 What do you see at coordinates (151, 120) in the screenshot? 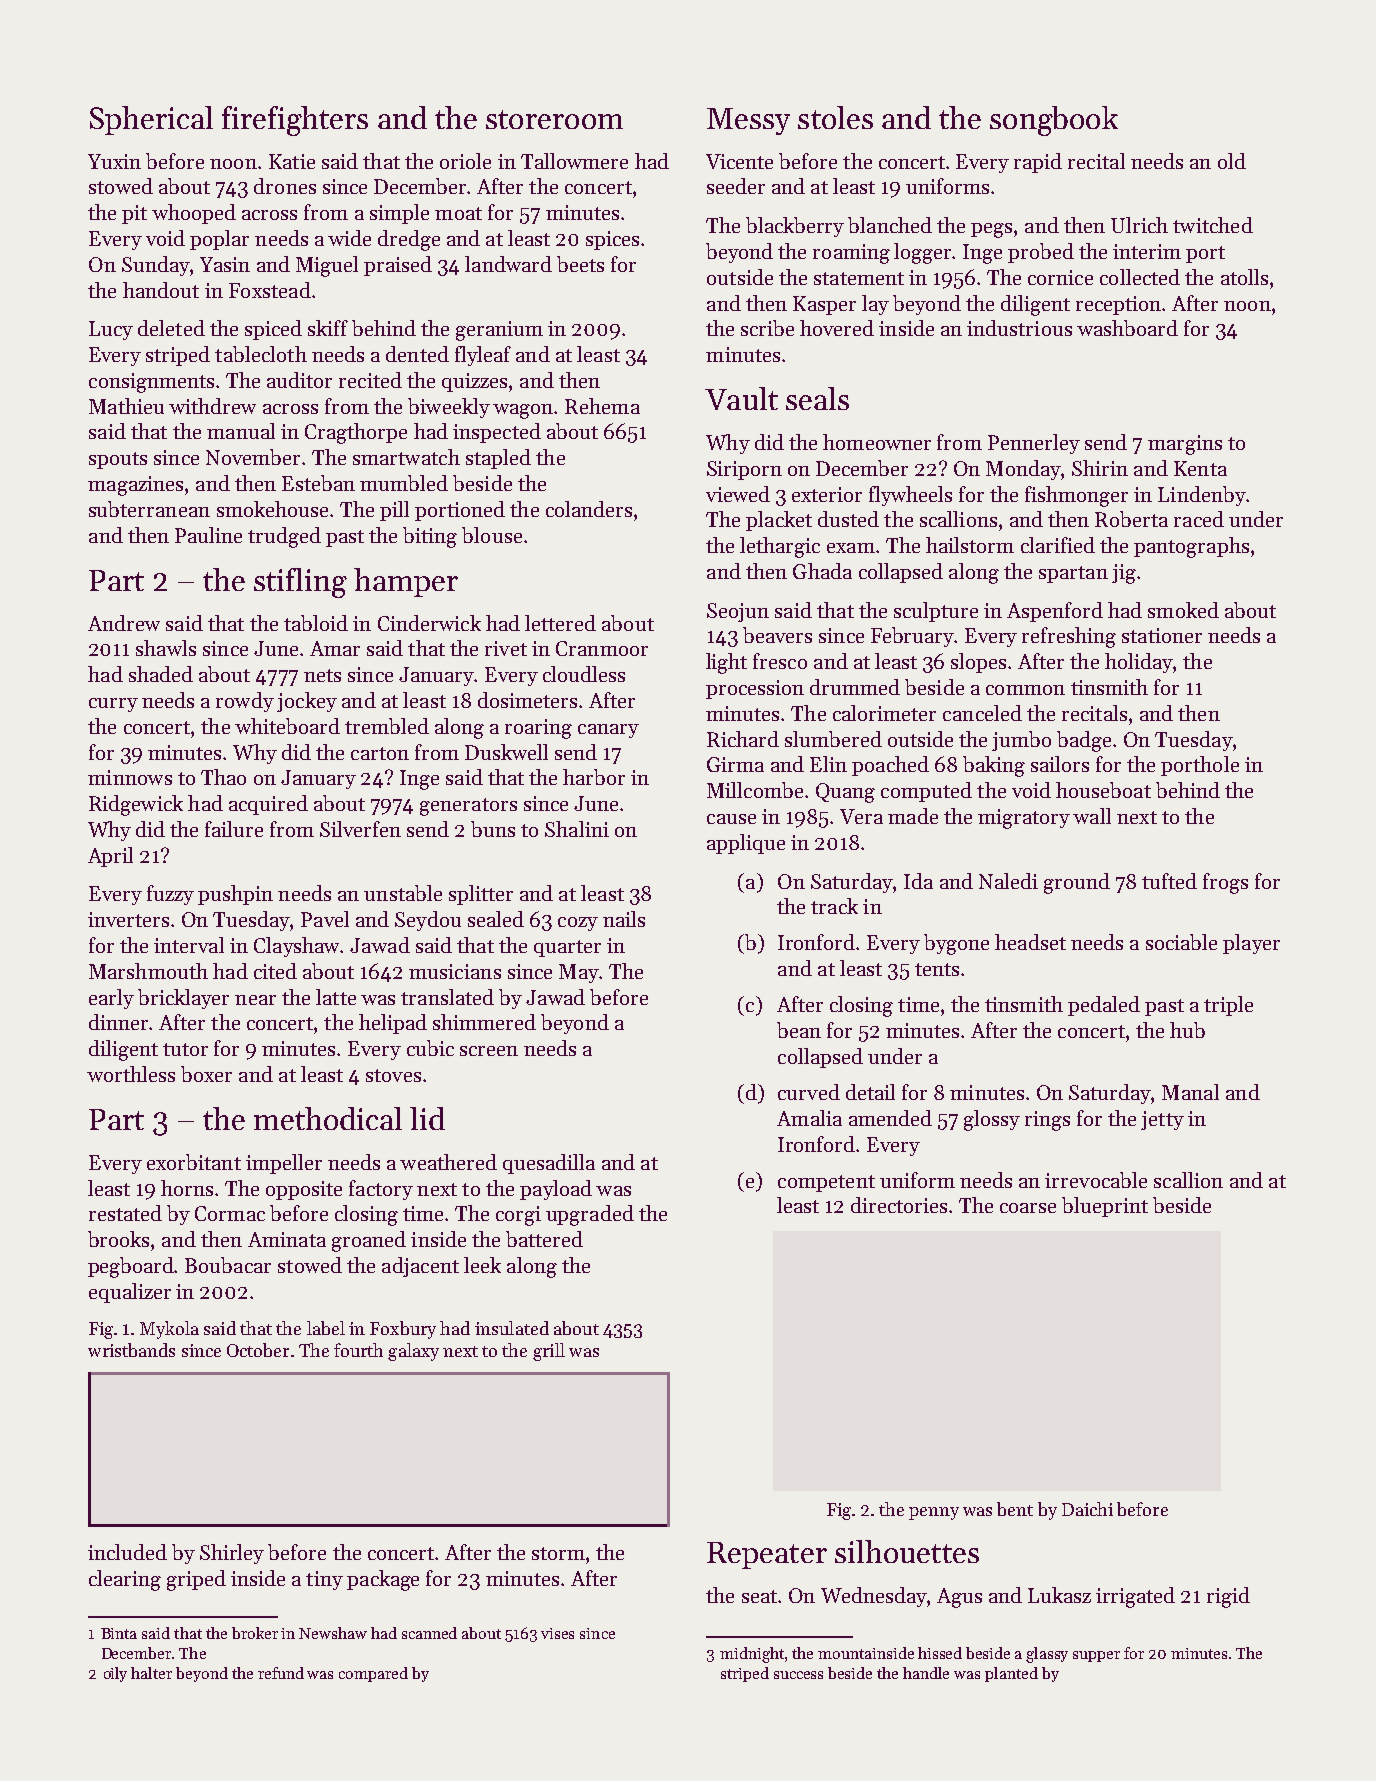
I see `Spherical` at bounding box center [151, 120].
